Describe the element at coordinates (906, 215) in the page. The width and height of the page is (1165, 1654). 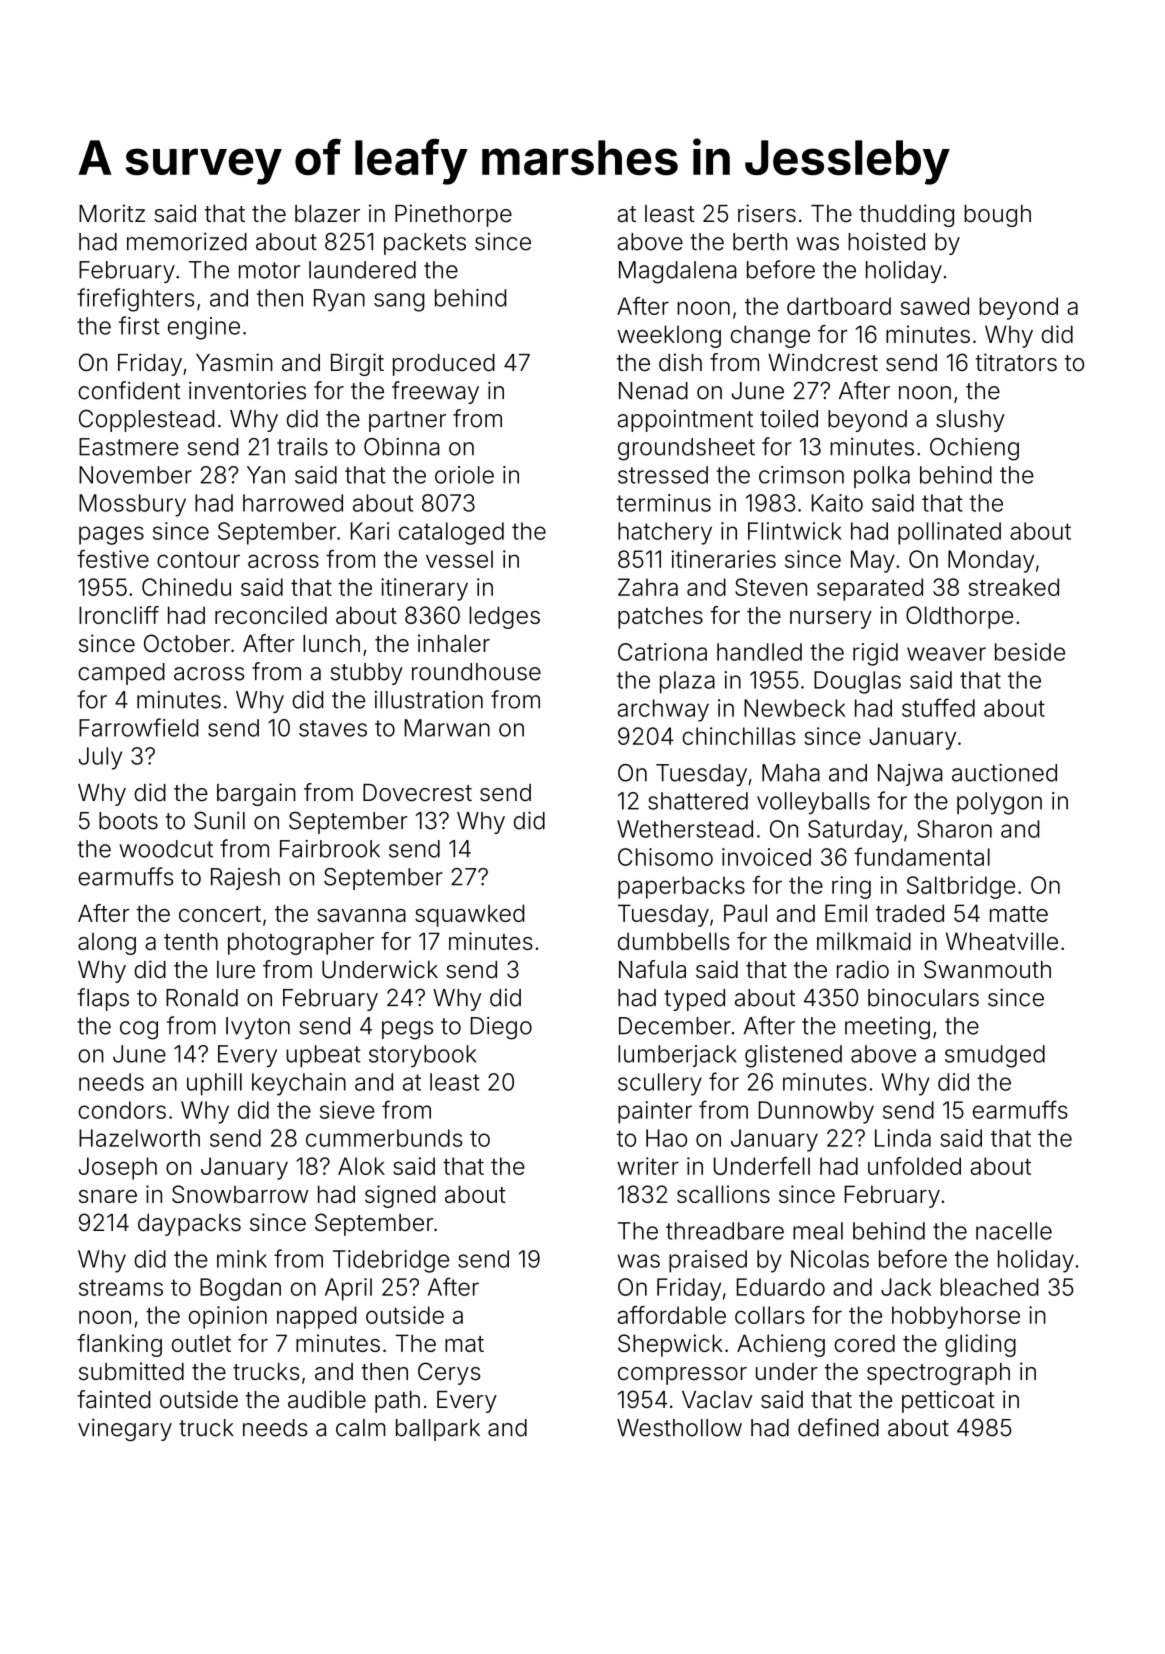
I see `thudding` at that location.
